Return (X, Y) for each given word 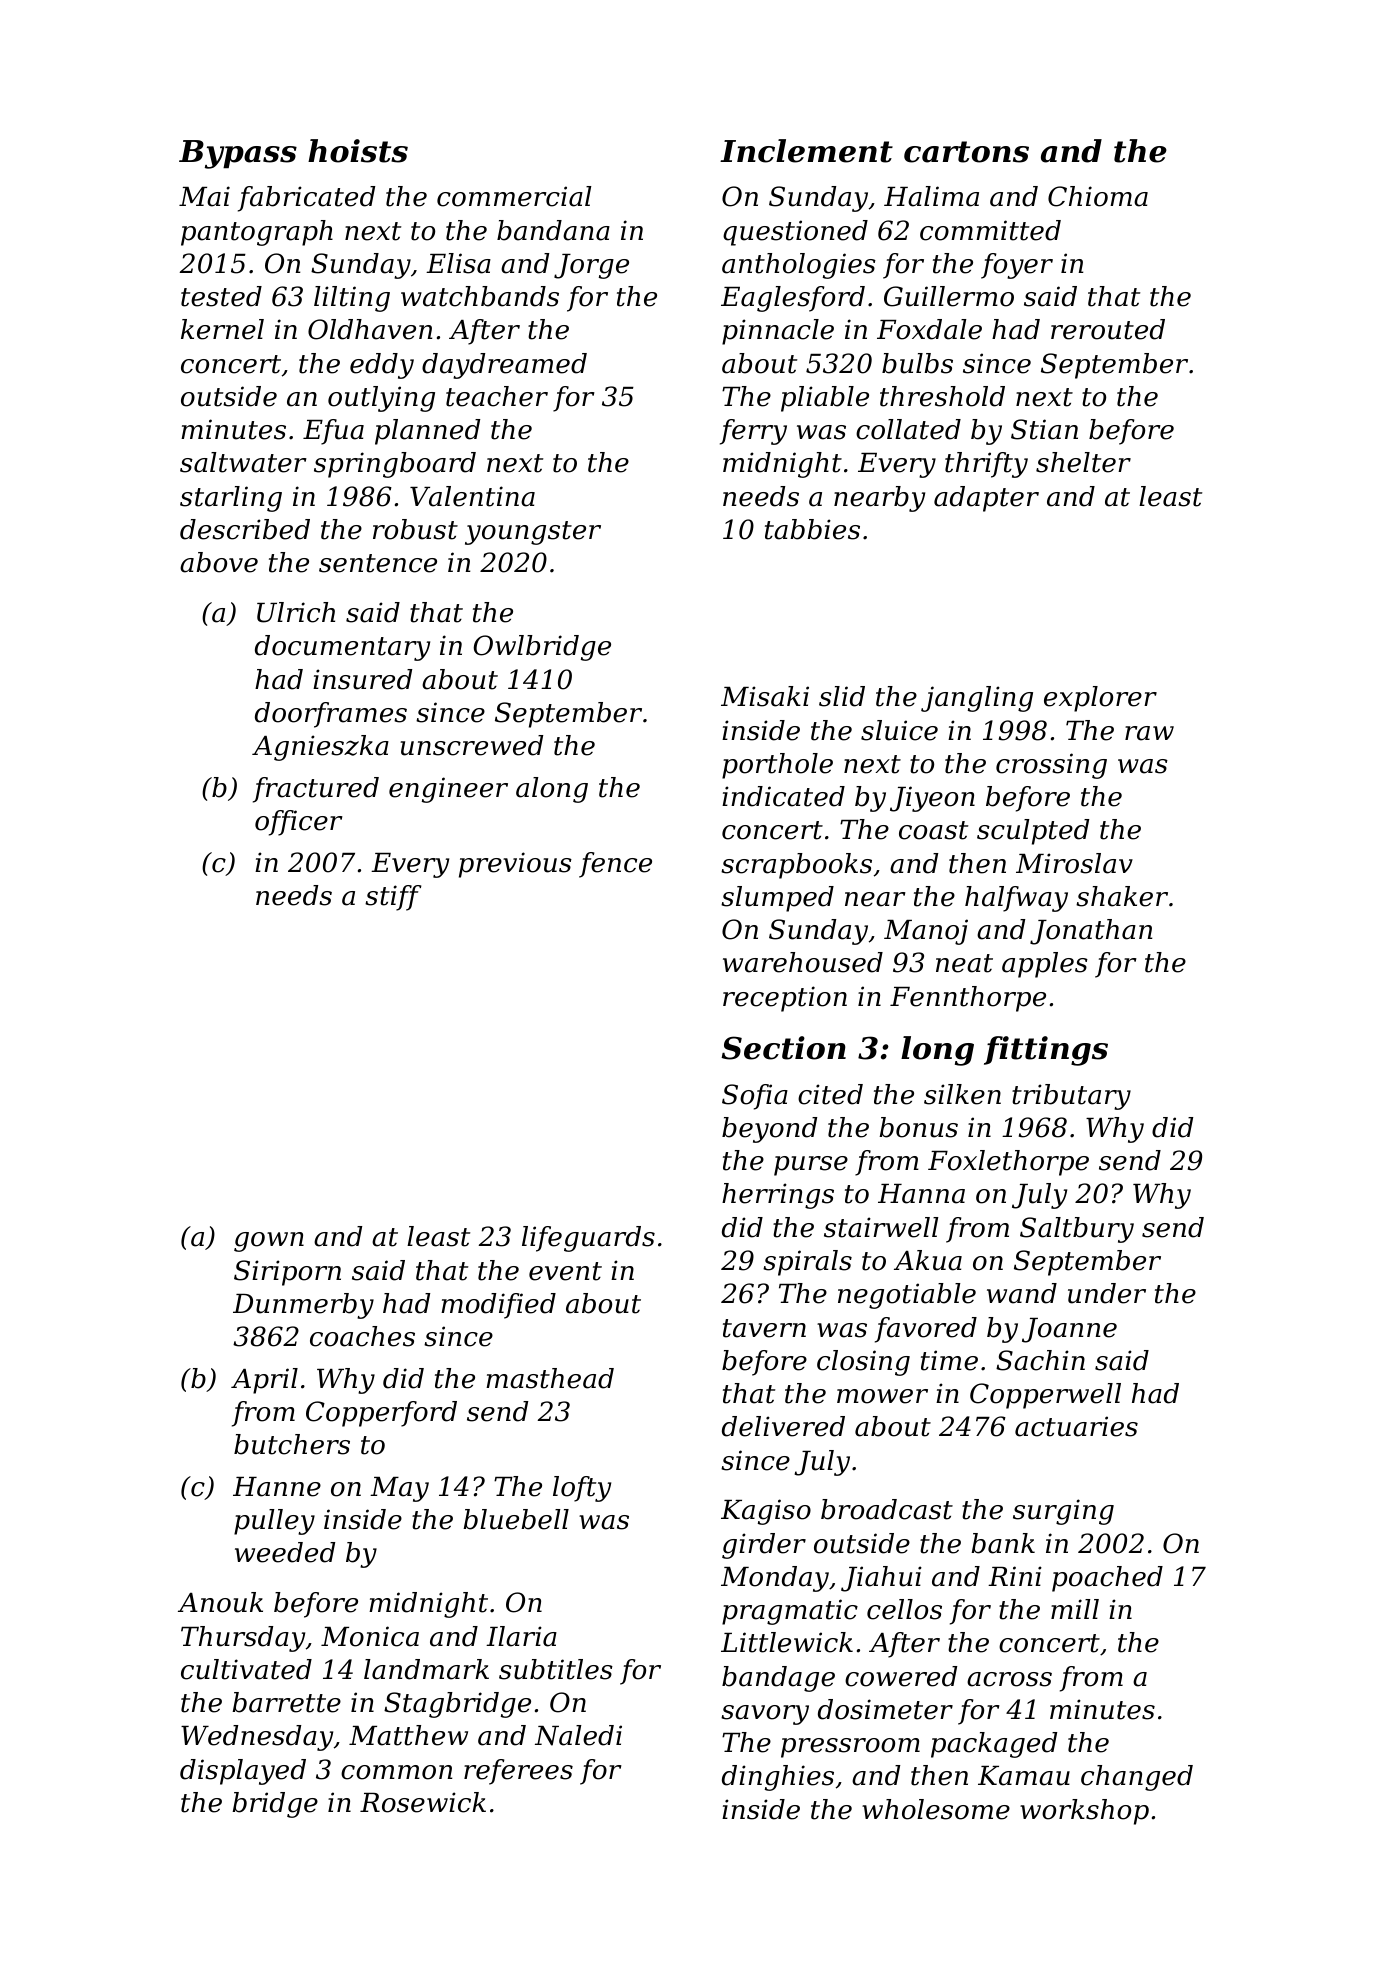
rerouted (1108, 329)
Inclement (806, 151)
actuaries (1076, 1426)
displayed (243, 1772)
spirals (807, 1263)
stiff (393, 898)
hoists (358, 151)
